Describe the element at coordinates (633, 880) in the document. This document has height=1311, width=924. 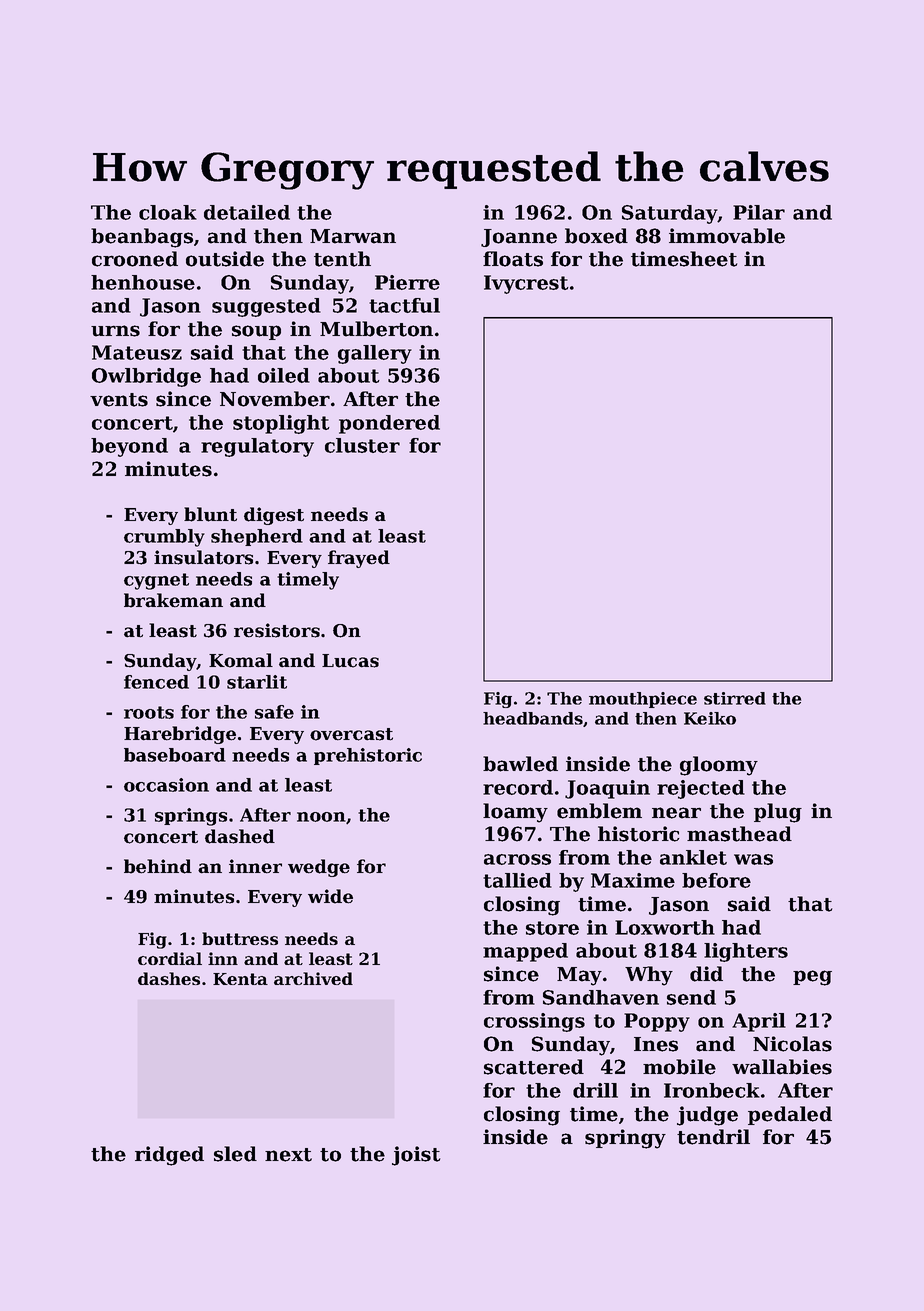
I see `Maxime` at that location.
